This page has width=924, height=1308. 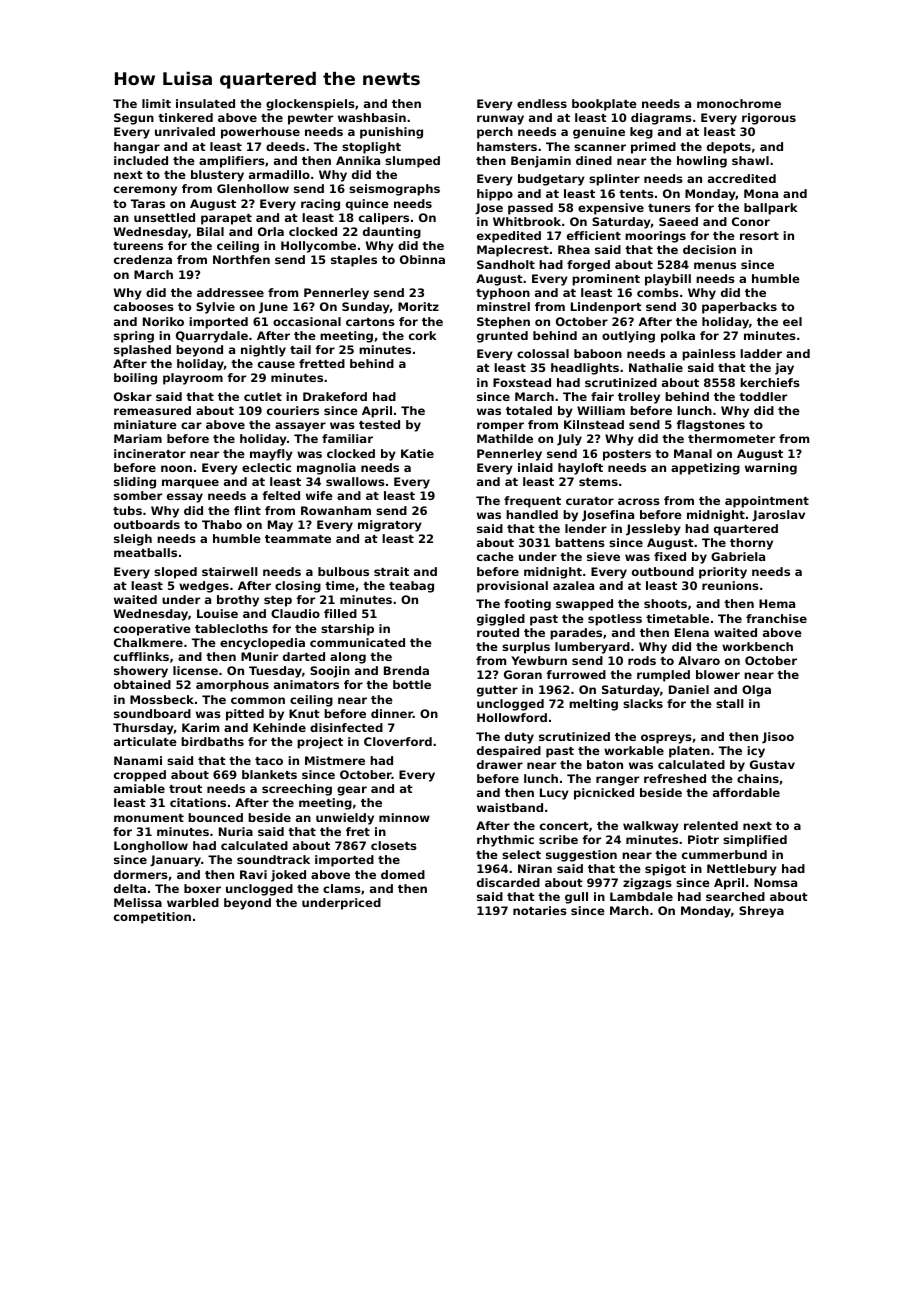 I want to click on surplus, so click(x=526, y=648).
